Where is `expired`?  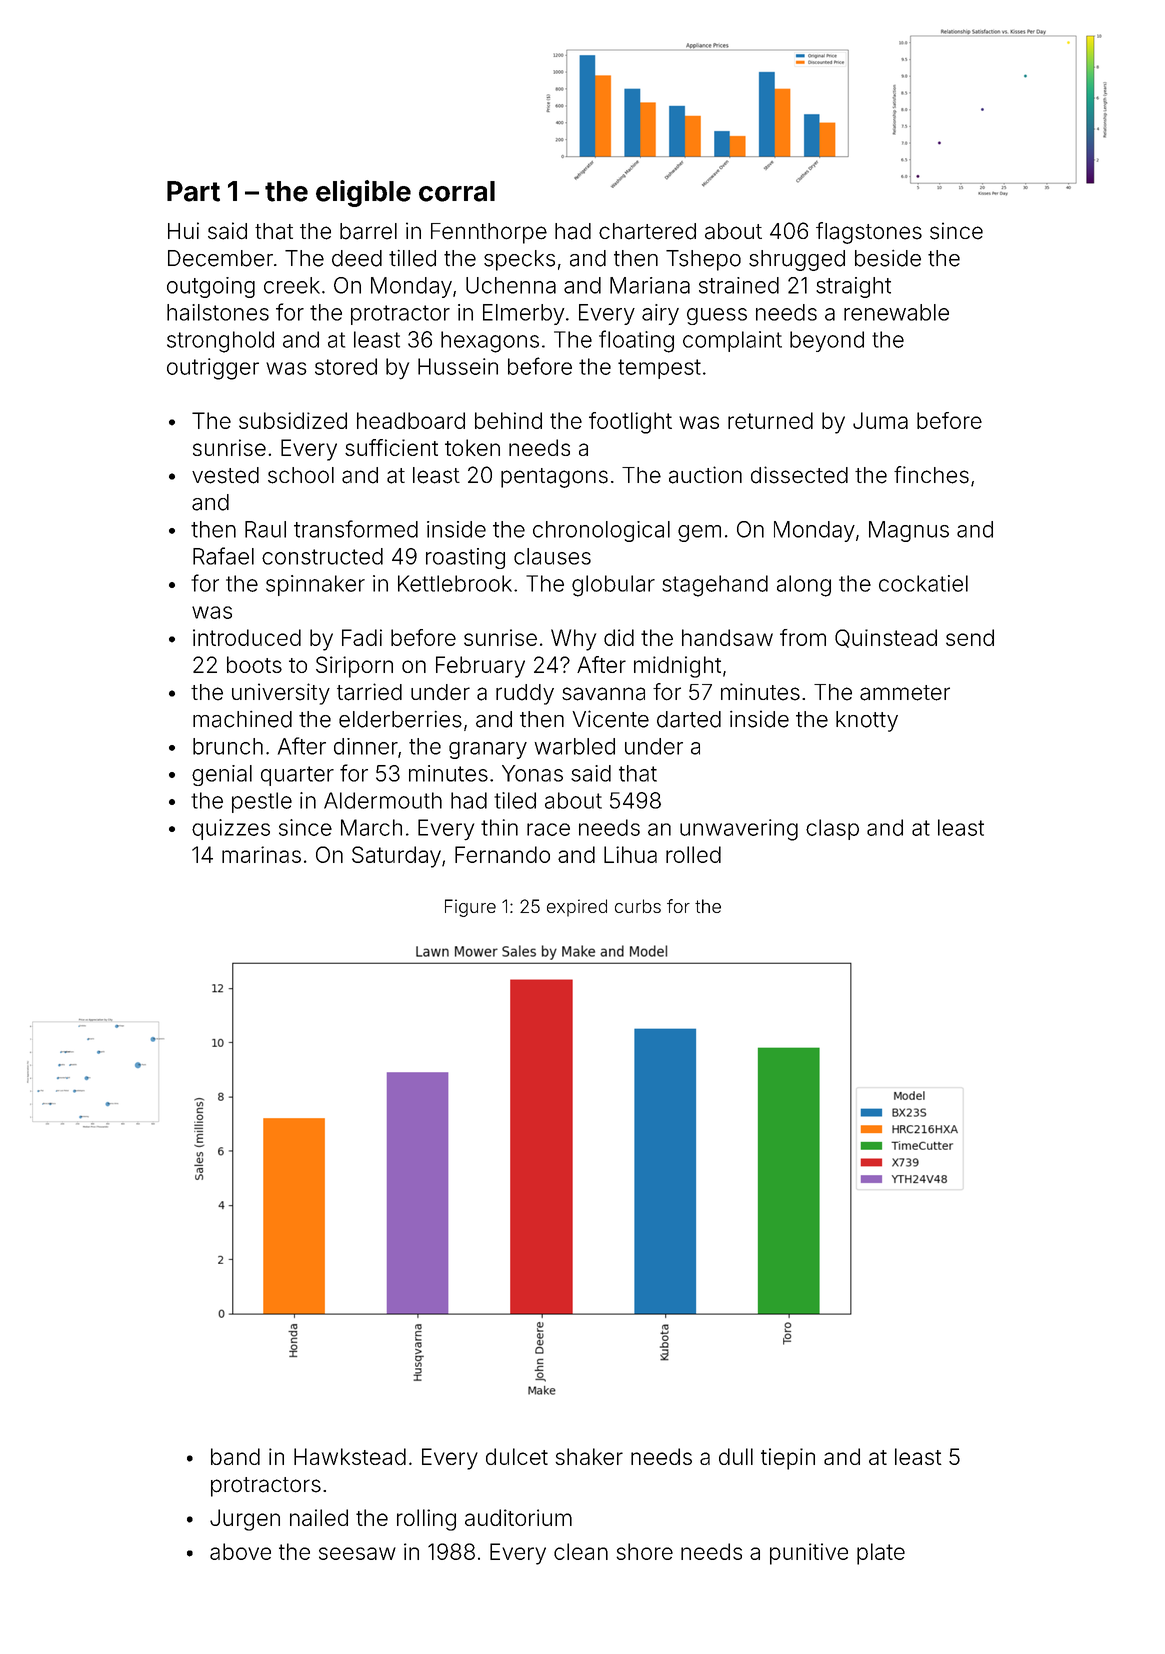
expired is located at coordinates (577, 908).
